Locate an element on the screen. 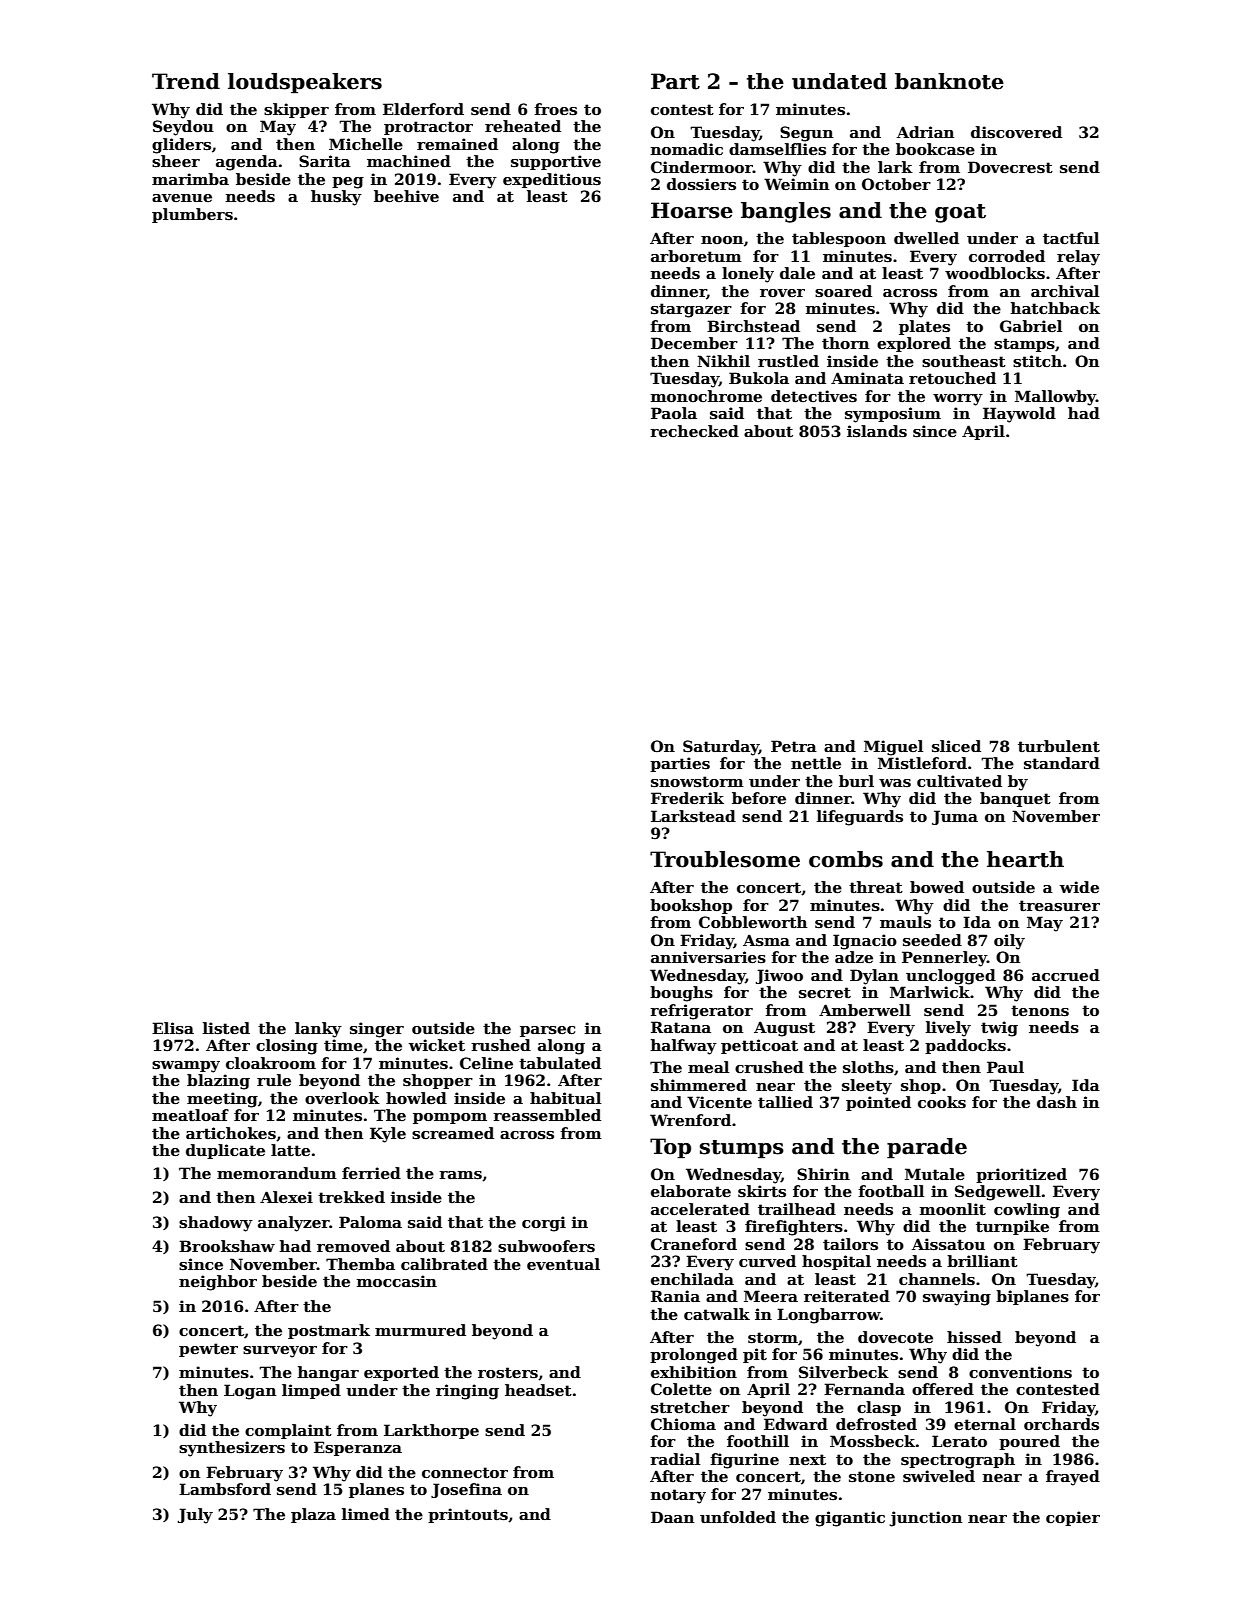 This screenshot has height=1620, width=1252. plumbers is located at coordinates (192, 215).
